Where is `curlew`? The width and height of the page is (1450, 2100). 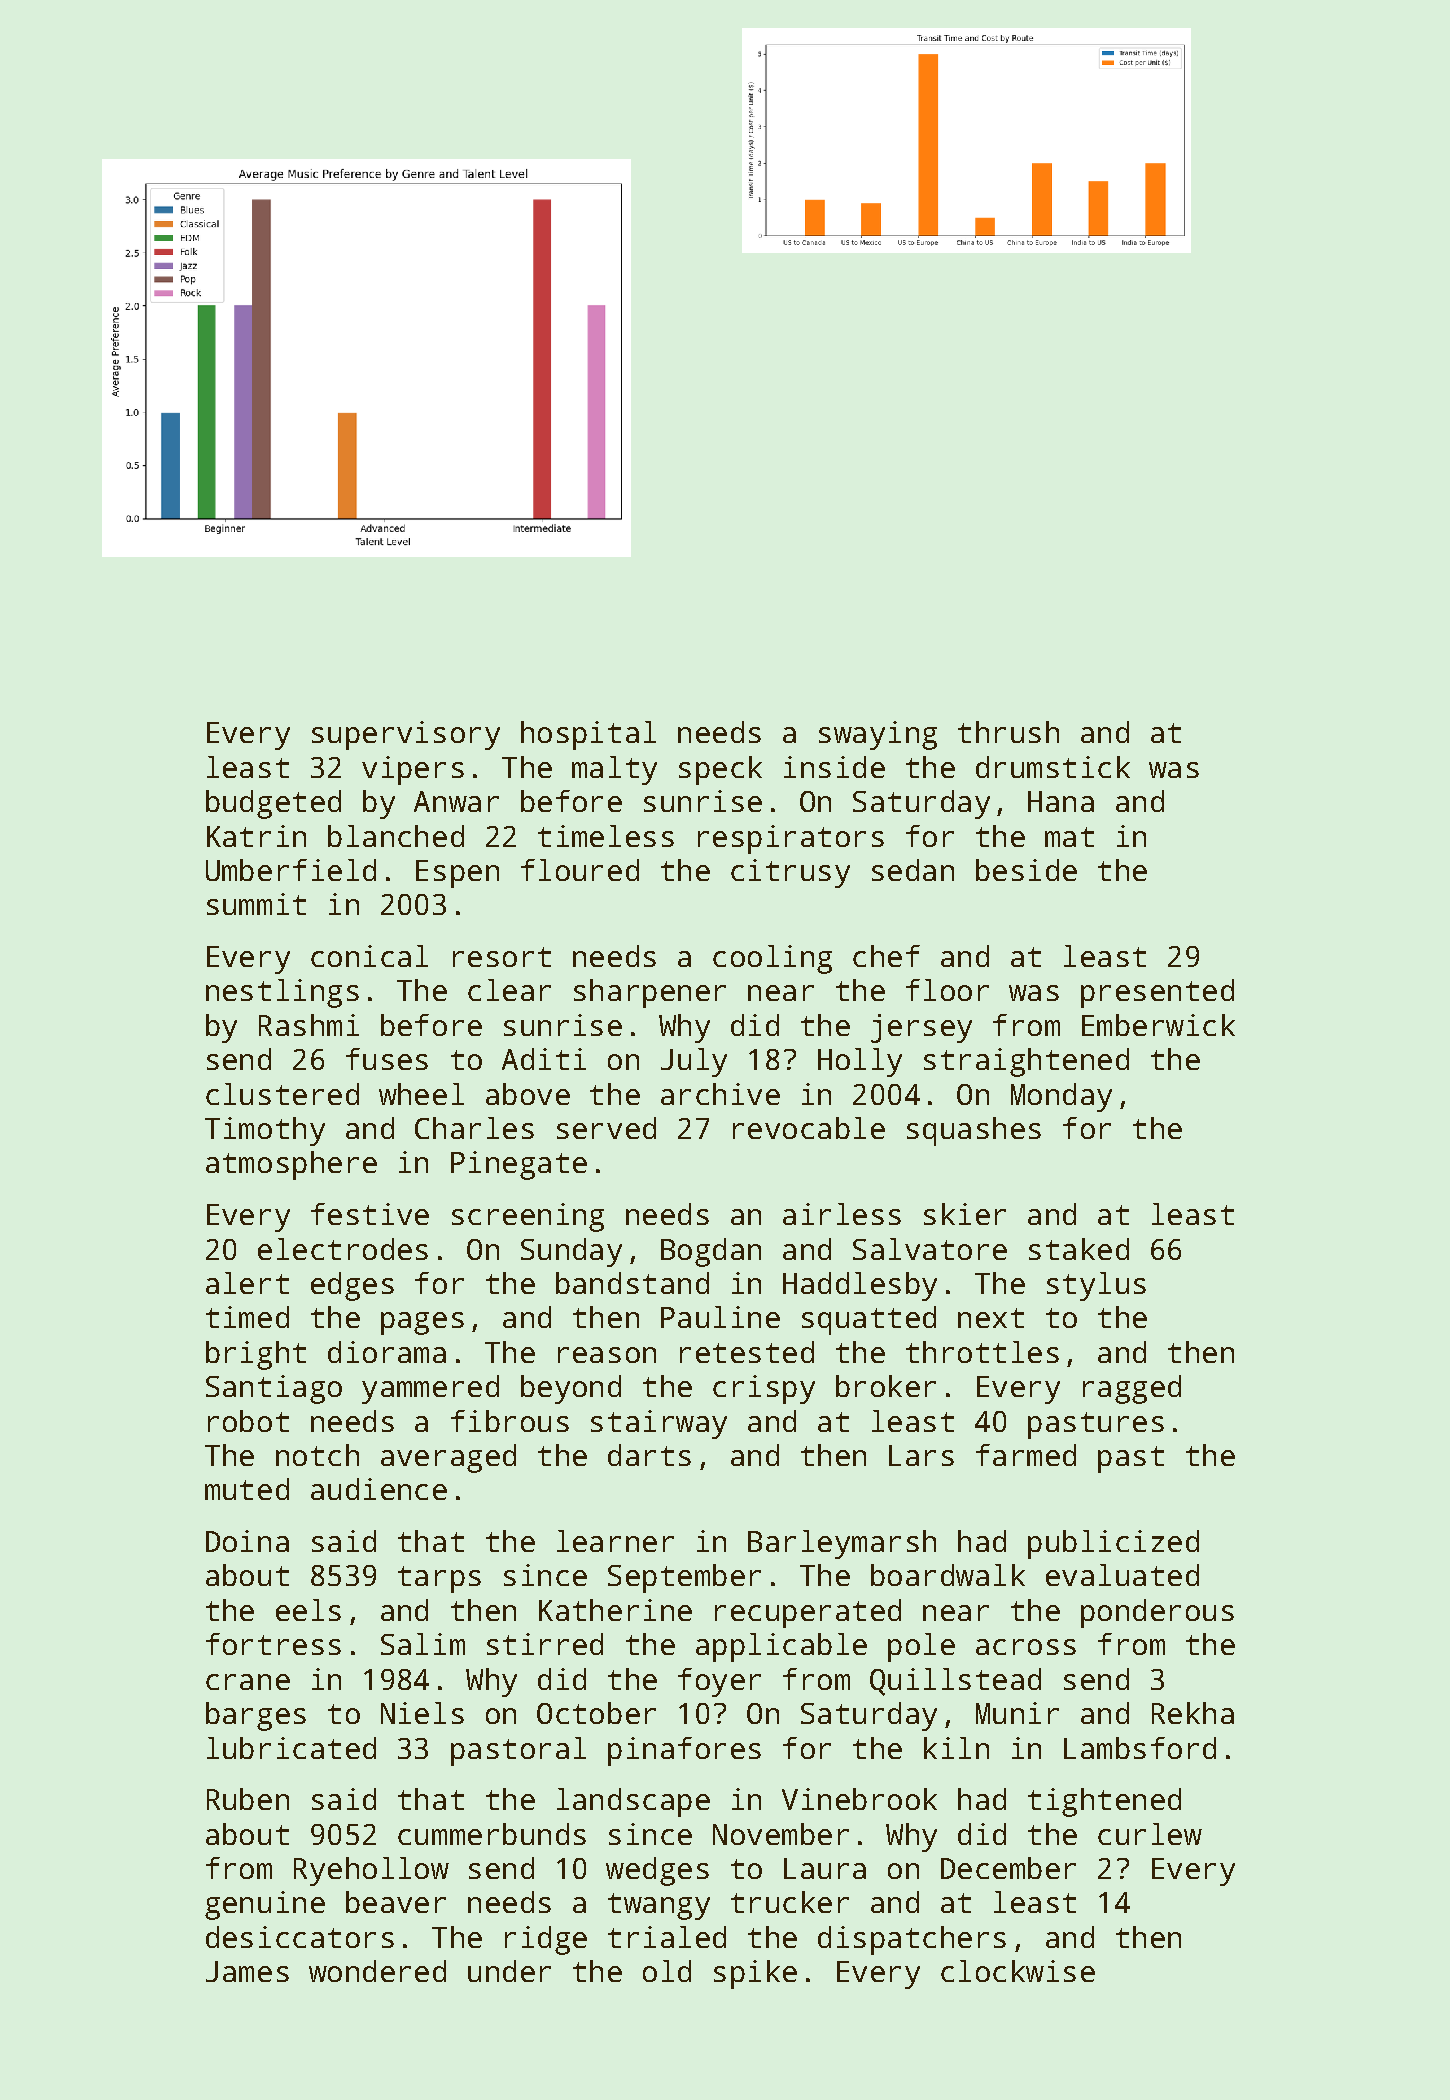
curlew is located at coordinates (1150, 1834).
